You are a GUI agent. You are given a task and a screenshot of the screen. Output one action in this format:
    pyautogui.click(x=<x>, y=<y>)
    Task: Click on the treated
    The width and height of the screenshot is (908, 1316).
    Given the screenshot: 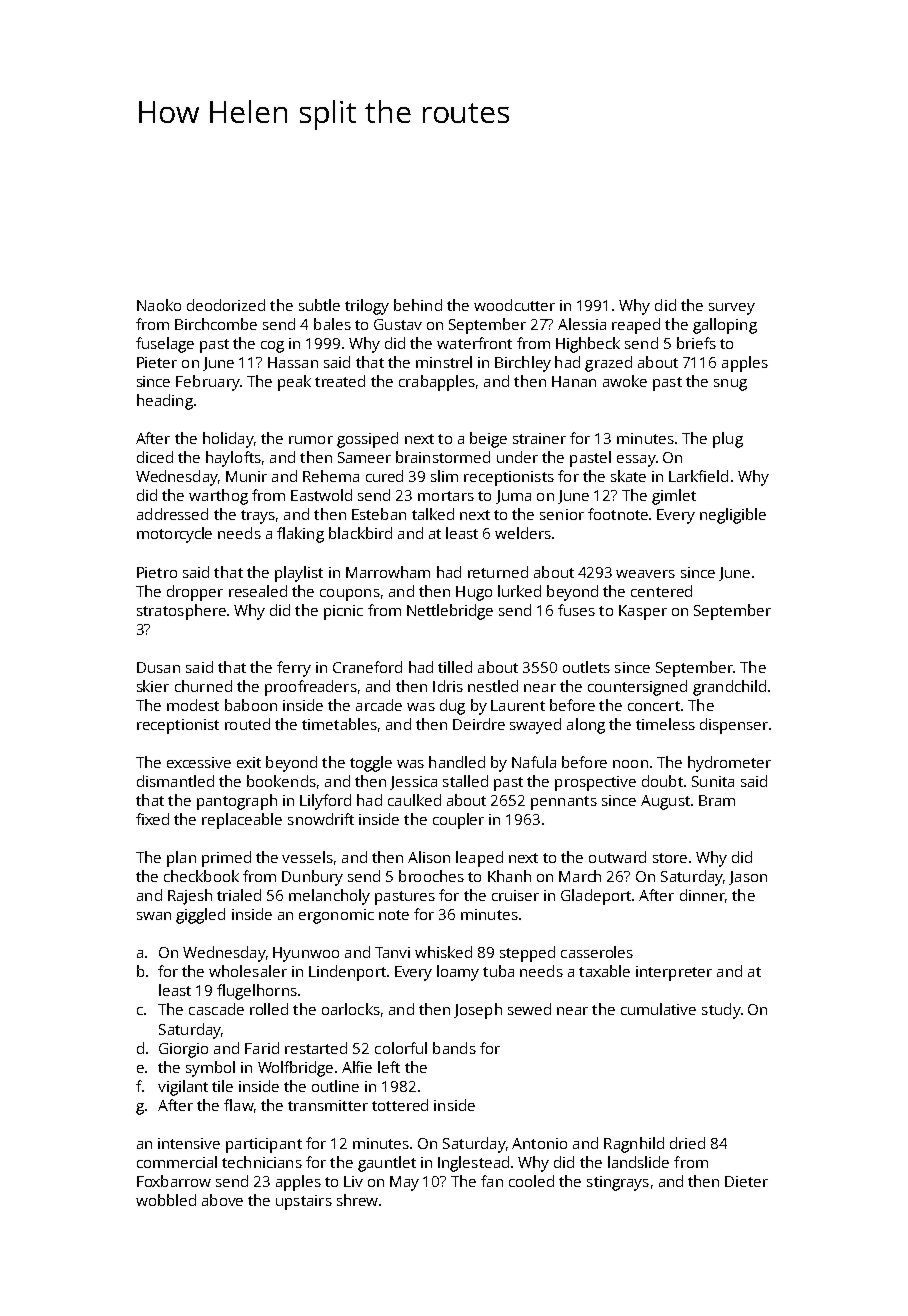 What is the action you would take?
    pyautogui.click(x=340, y=381)
